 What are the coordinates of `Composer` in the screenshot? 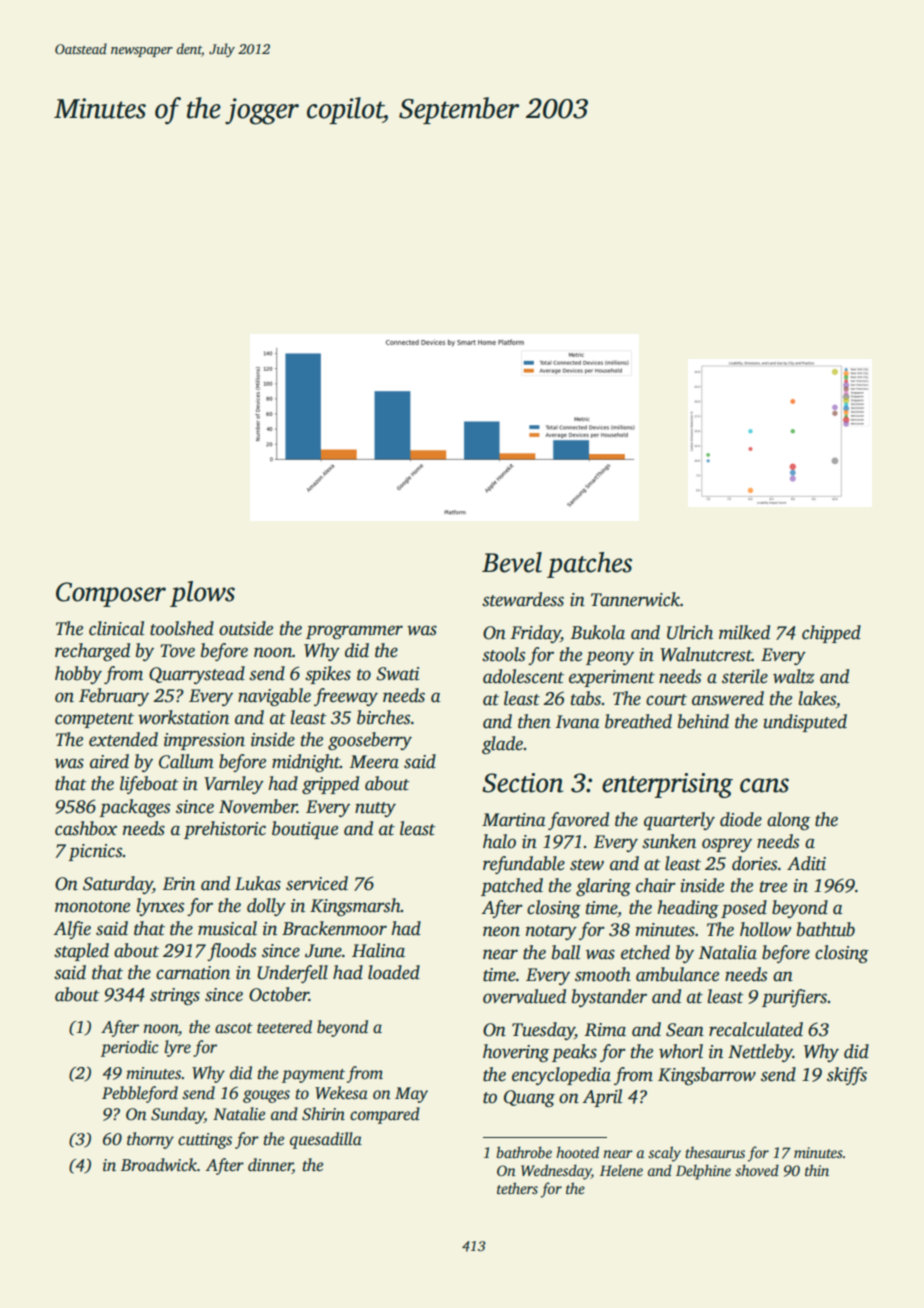 It's located at (111, 594).
